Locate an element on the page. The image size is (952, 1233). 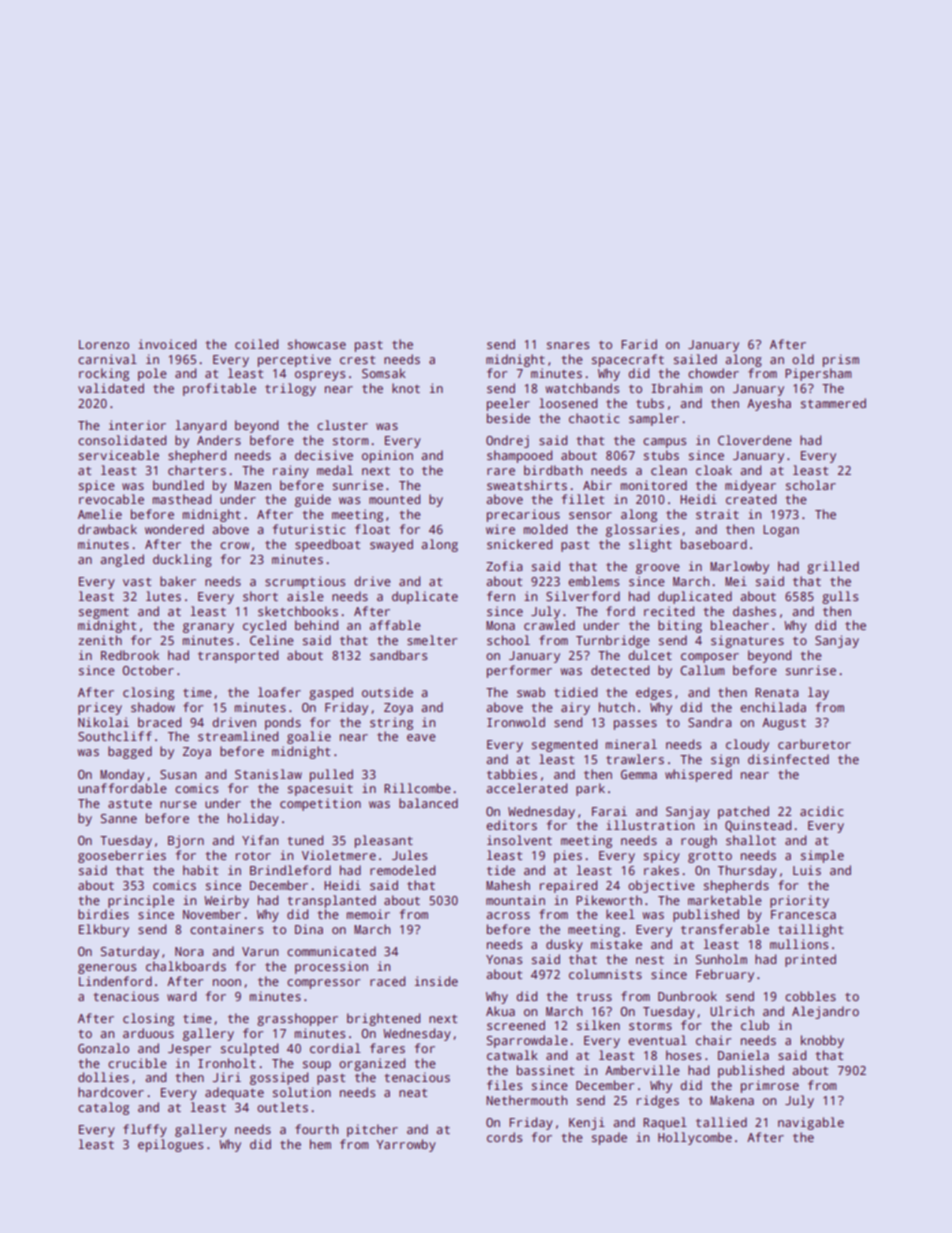
hem is located at coordinates (320, 1144).
